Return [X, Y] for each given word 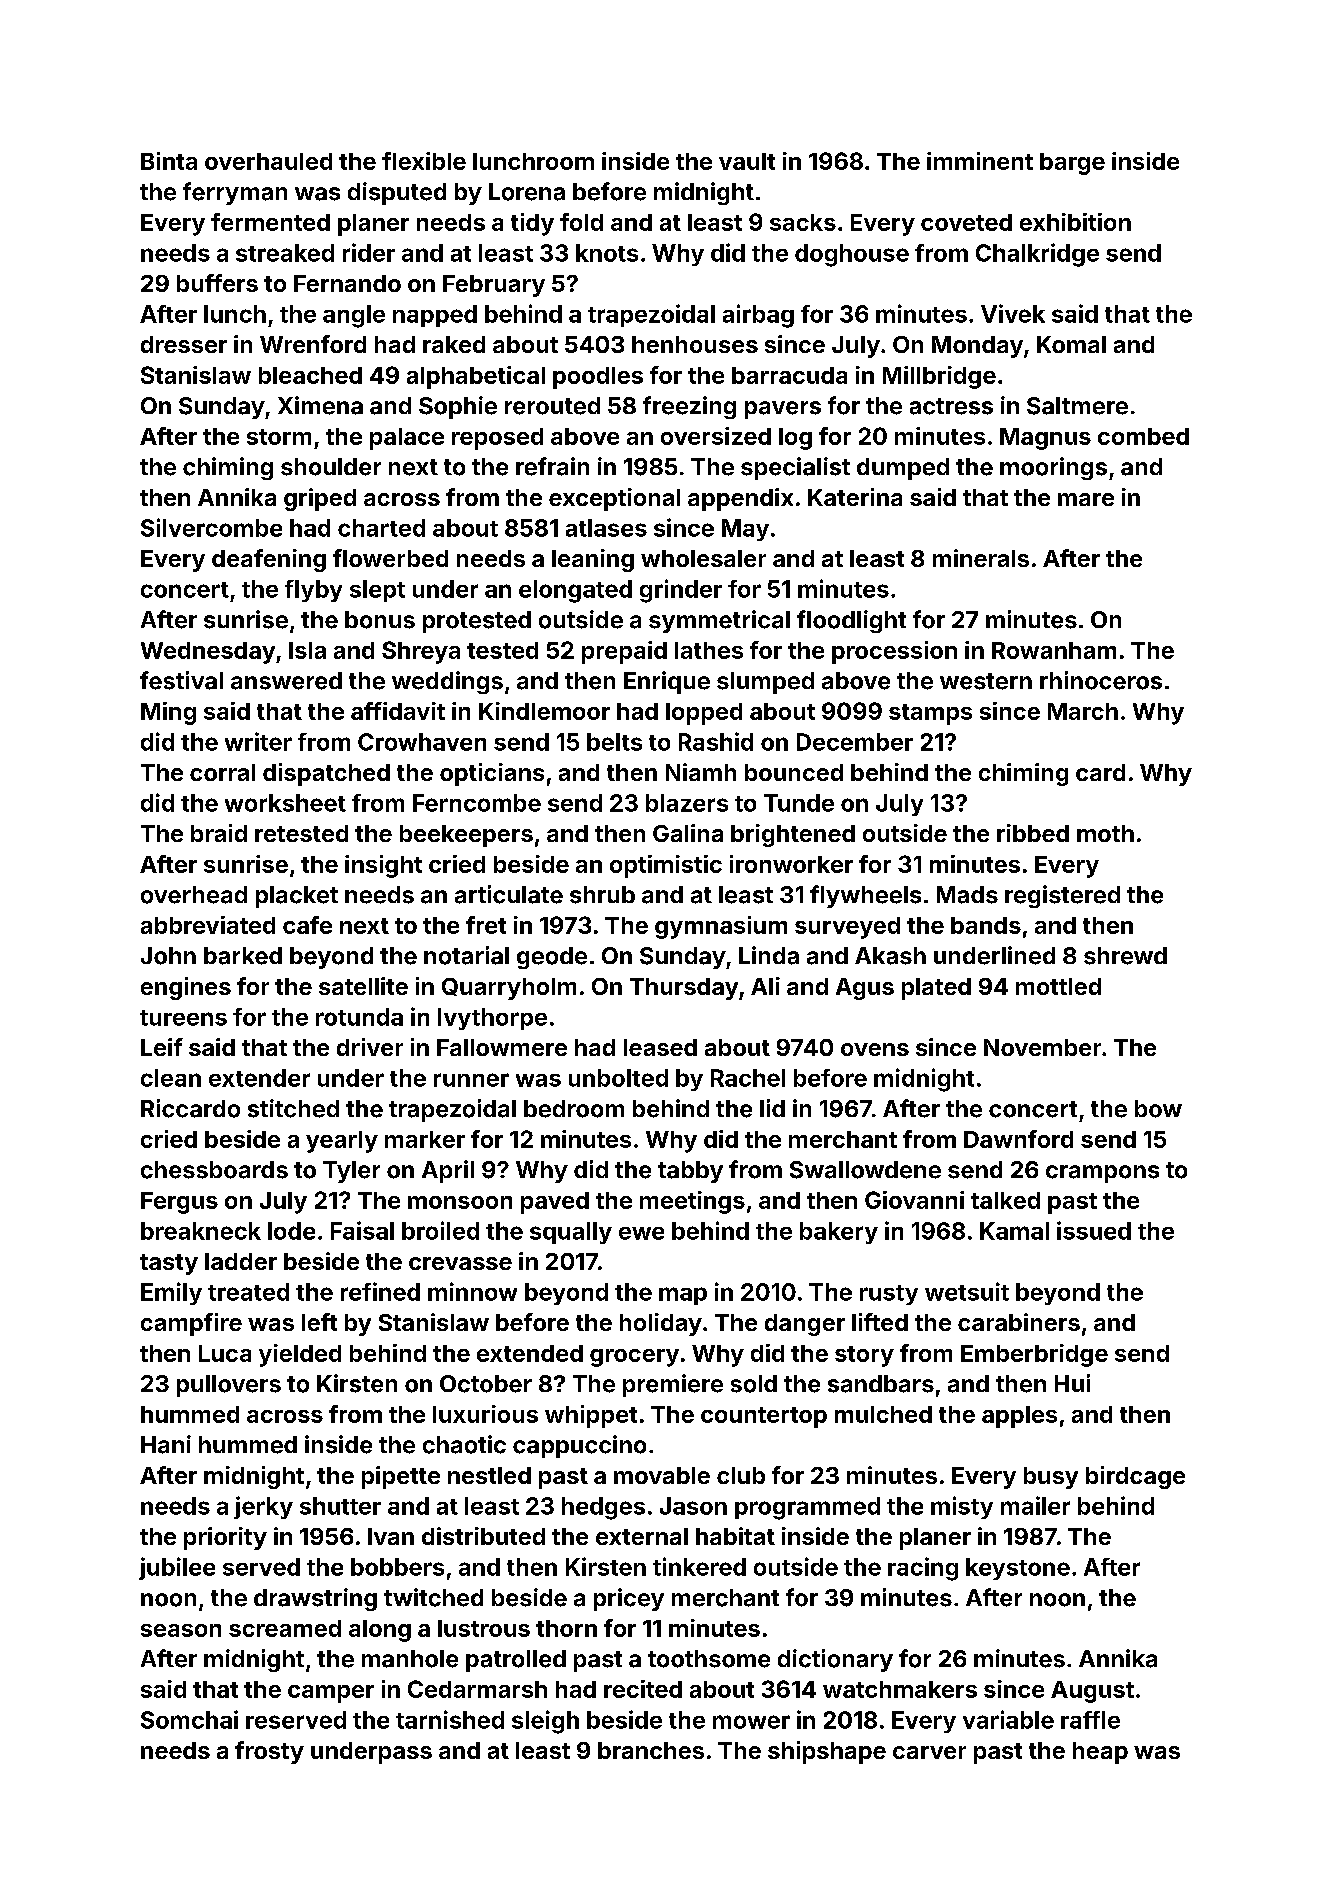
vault [747, 161]
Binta [169, 161]
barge [1072, 164]
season [181, 1630]
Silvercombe [211, 527]
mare [1086, 499]
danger [805, 1325]
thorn [566, 1628]
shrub [602, 895]
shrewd [1125, 956]
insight [383, 866]
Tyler [351, 1172]
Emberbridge [1034, 1355]
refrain [552, 466]
